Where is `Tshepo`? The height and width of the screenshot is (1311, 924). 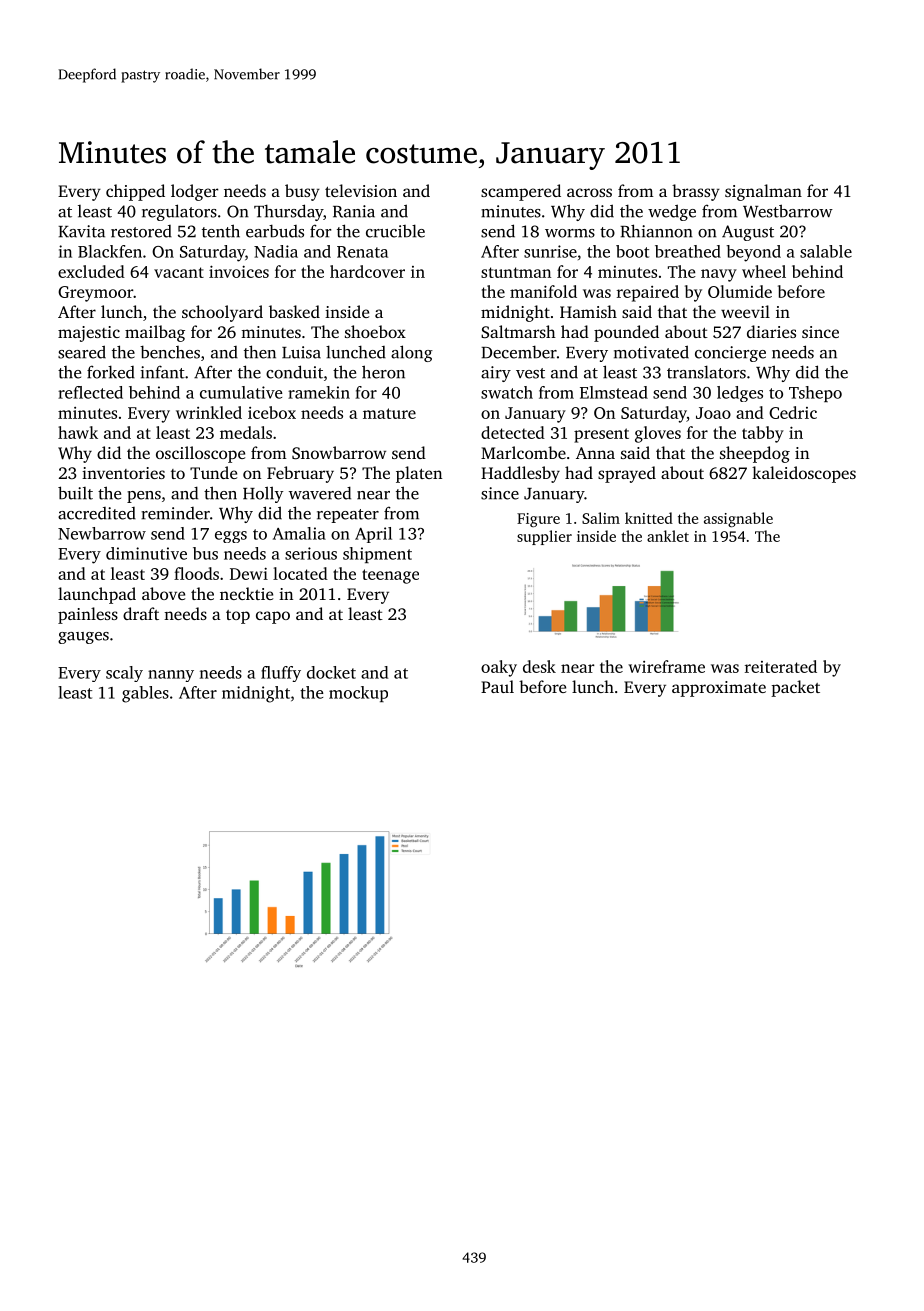 Tshepo is located at coordinates (815, 394).
